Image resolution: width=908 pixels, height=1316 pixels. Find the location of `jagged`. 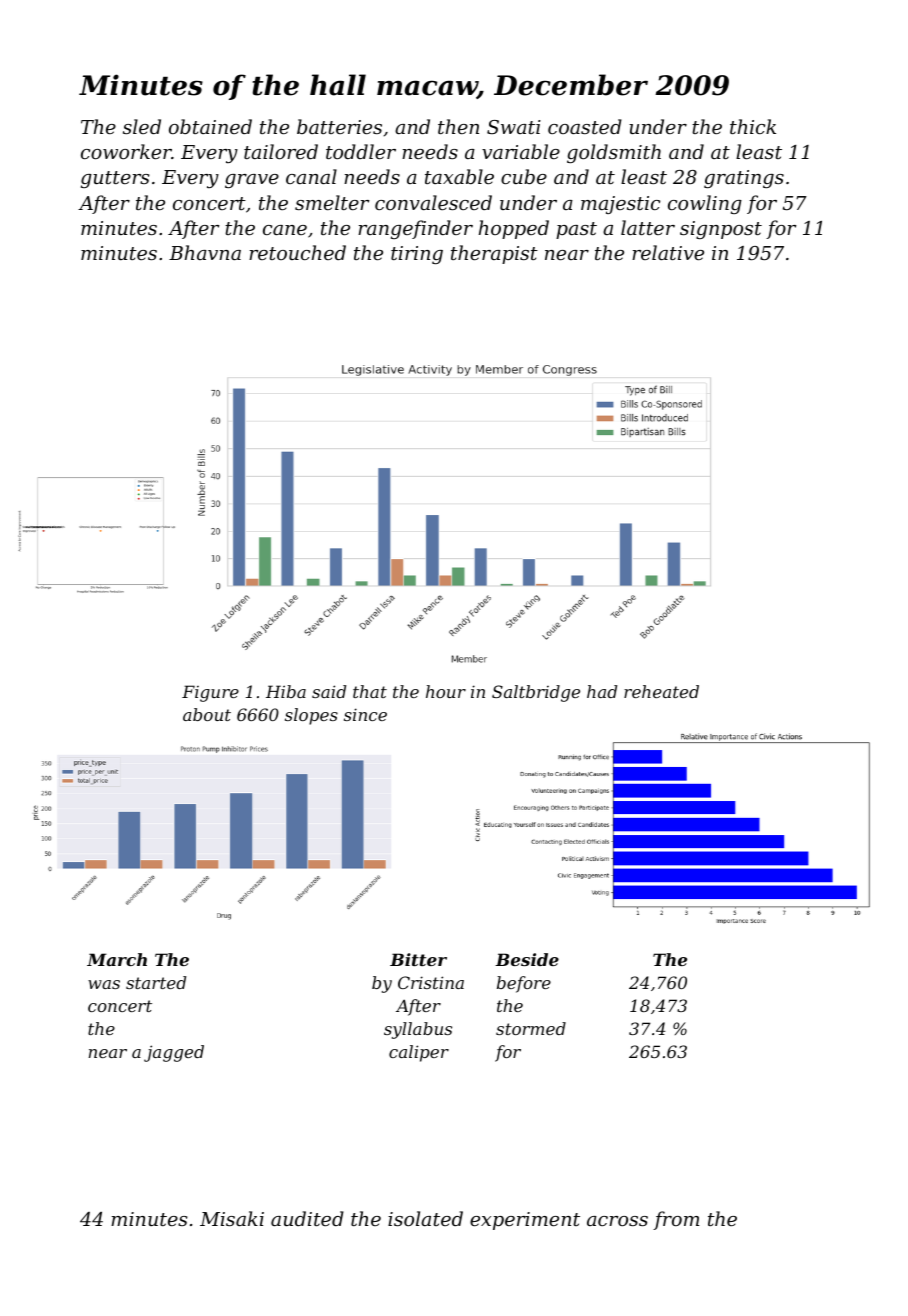

jagged is located at coordinates (174, 1053).
